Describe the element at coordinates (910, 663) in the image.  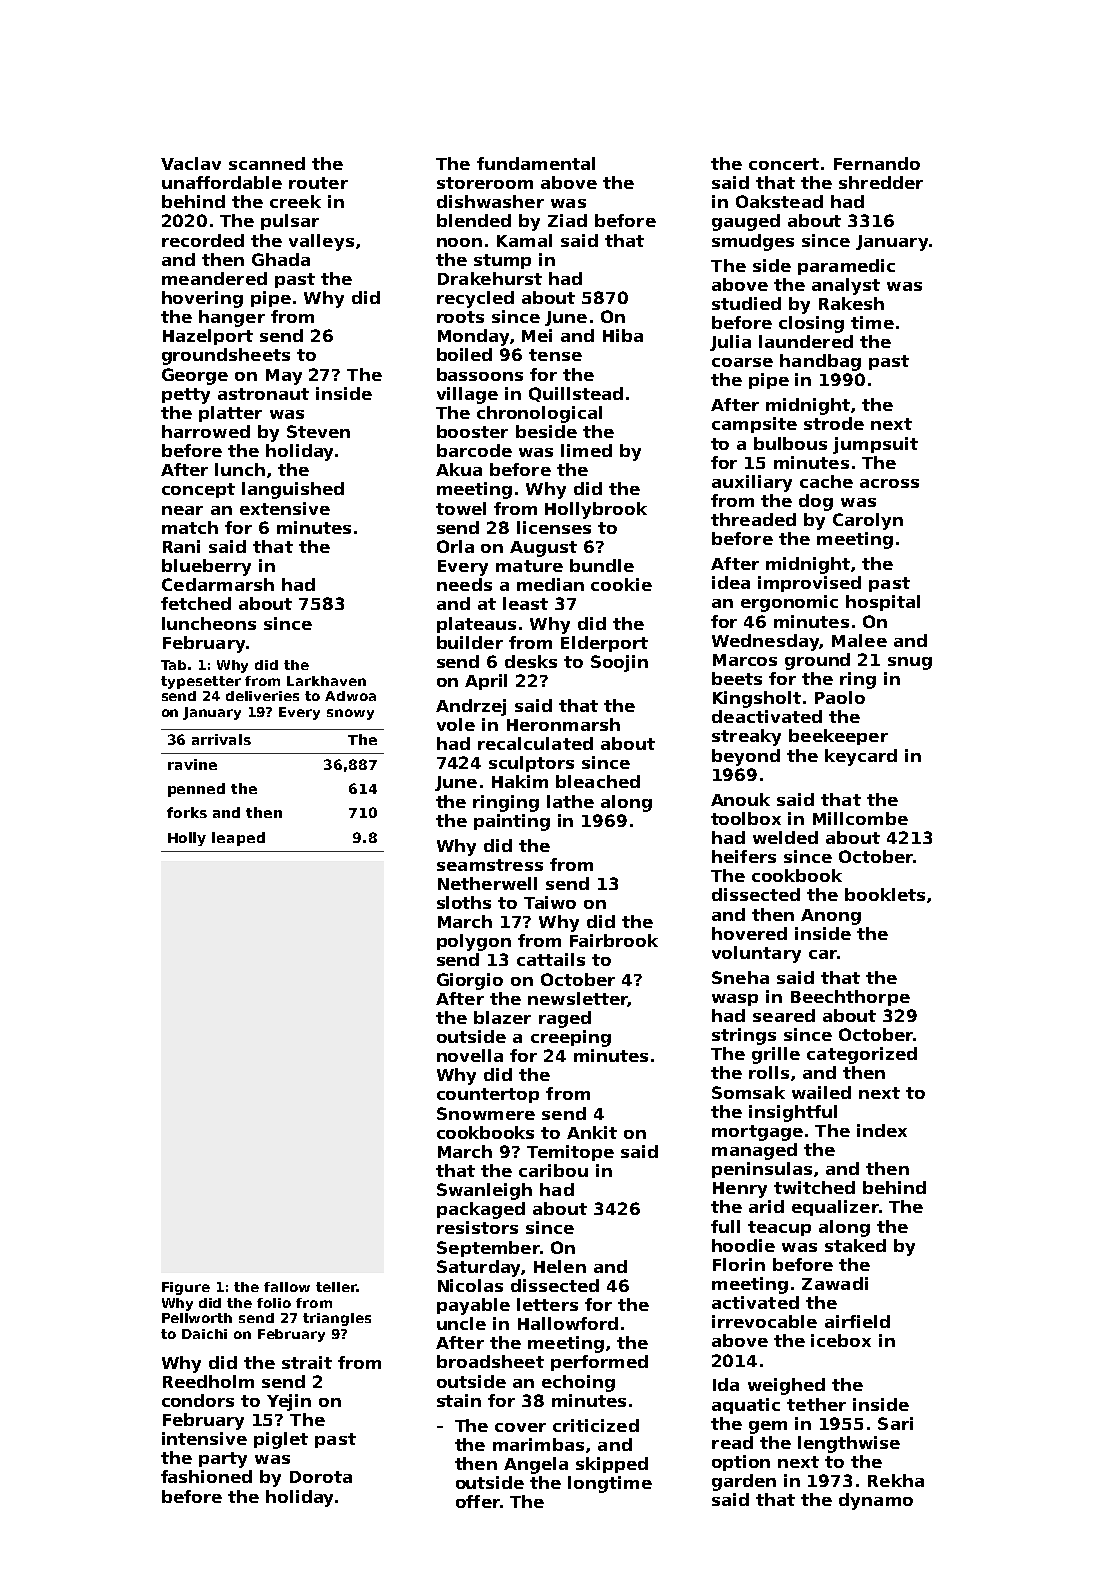
I see `snug` at that location.
